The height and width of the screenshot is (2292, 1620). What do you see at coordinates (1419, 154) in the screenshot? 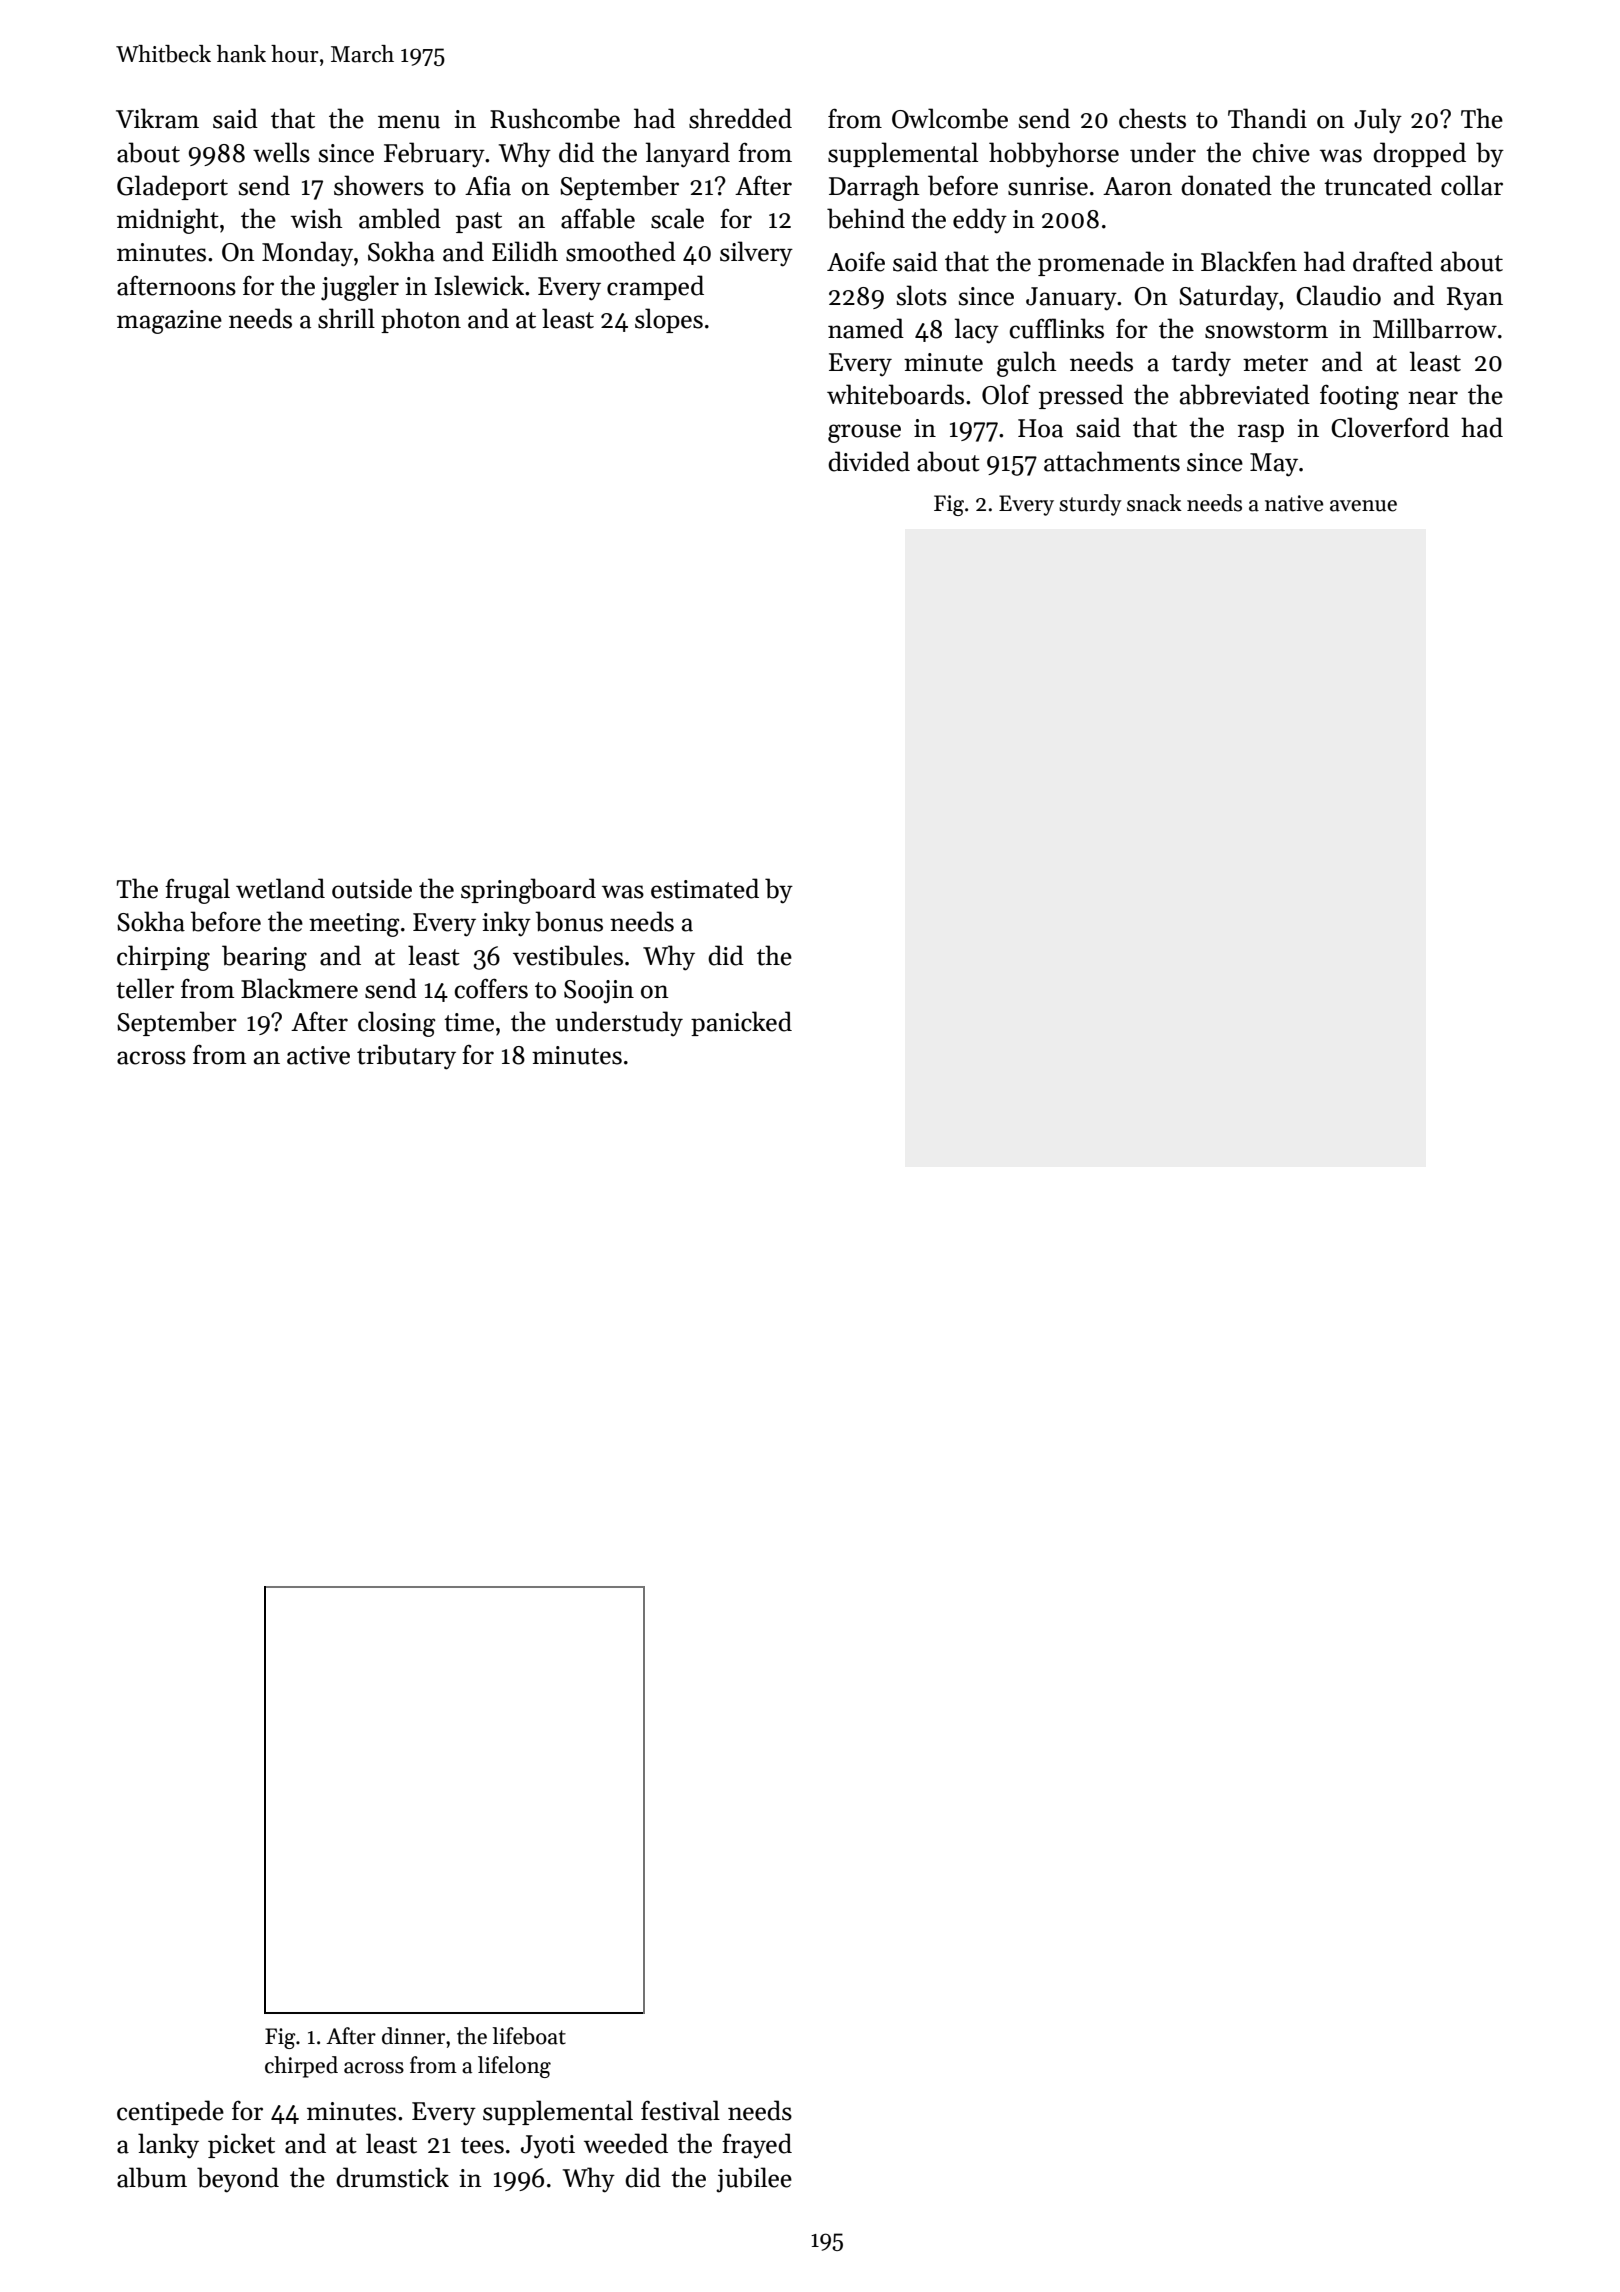
I see `dropped` at bounding box center [1419, 154].
